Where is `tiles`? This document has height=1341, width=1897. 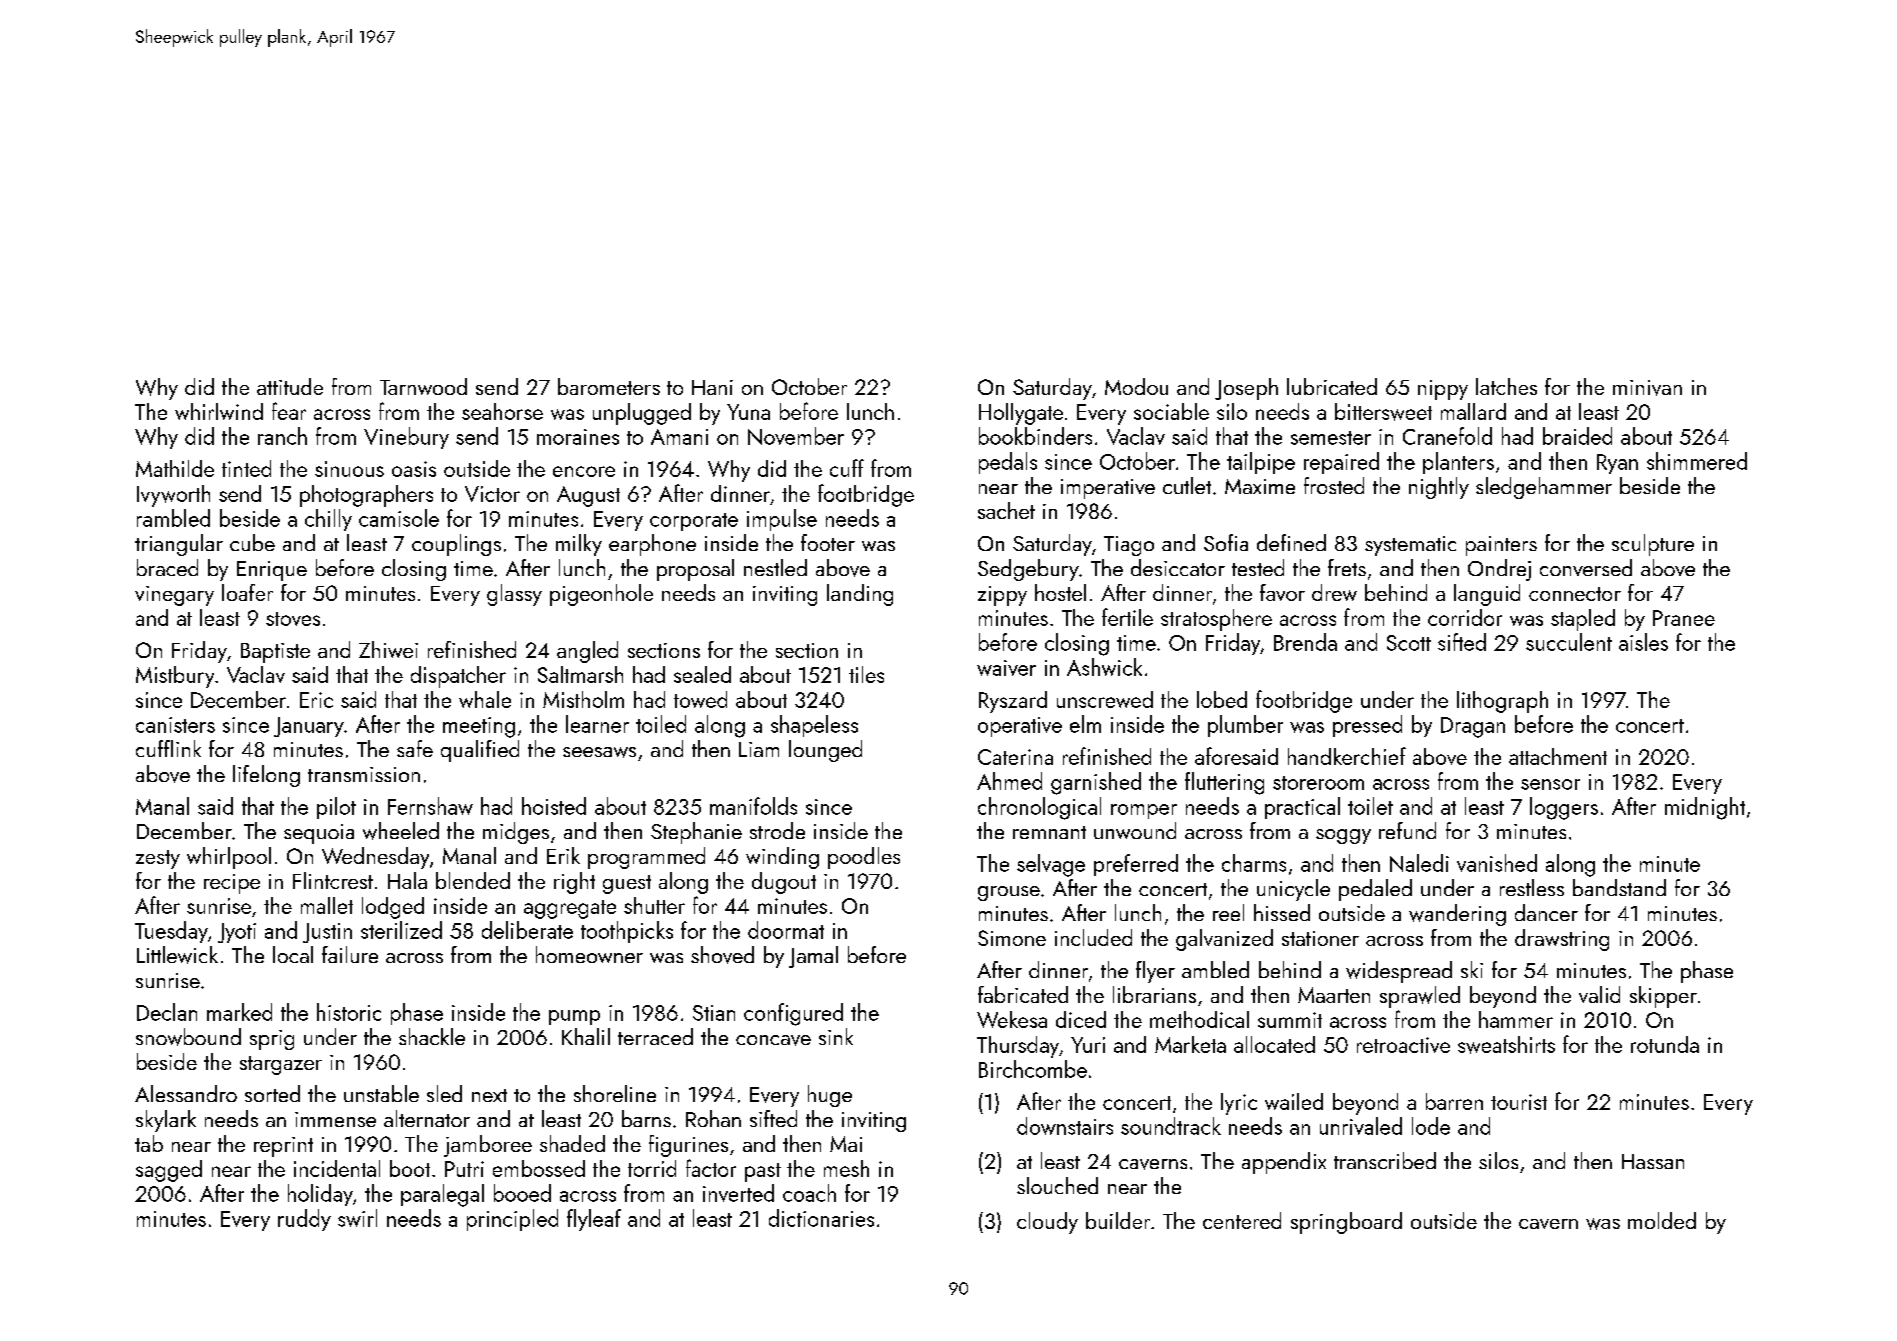 tiles is located at coordinates (866, 674).
